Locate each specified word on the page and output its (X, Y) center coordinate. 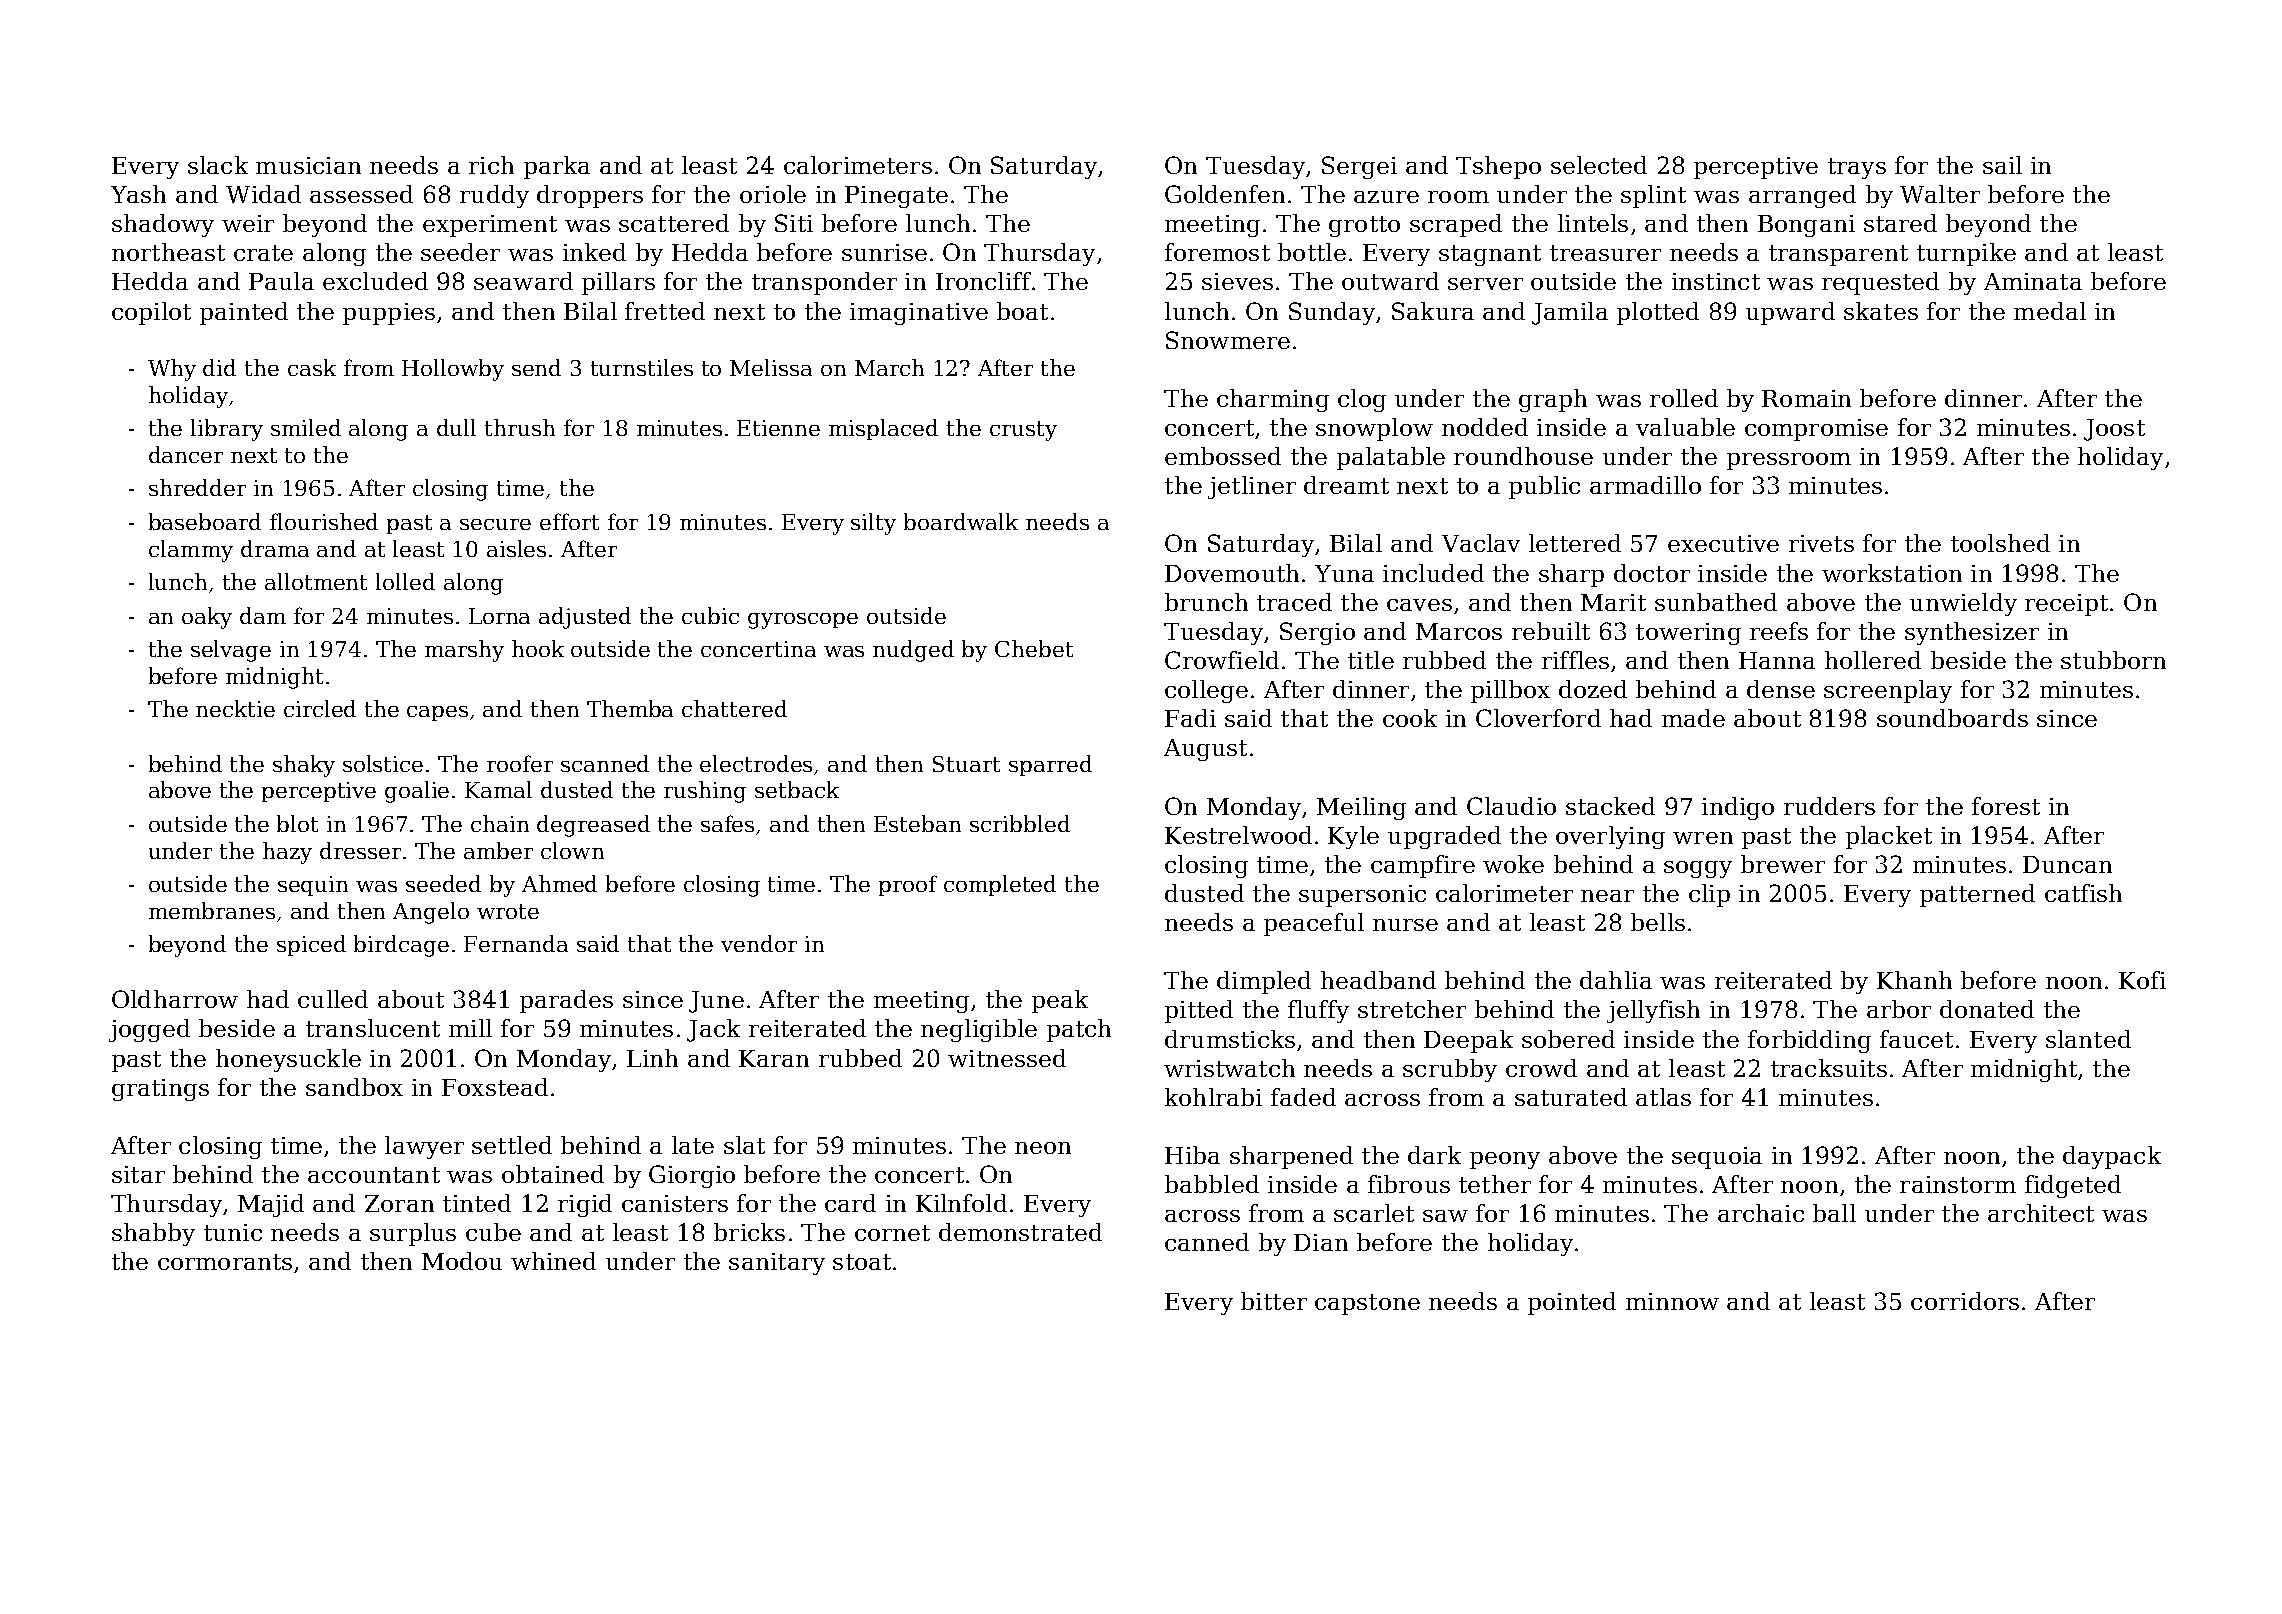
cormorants (225, 1262)
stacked (1610, 806)
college (1206, 691)
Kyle (1353, 837)
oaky (207, 618)
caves (1419, 605)
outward (1390, 281)
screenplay (1888, 691)
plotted (1658, 313)
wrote (508, 911)
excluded (375, 281)
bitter (1274, 1301)
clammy (191, 551)
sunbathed (1716, 602)
